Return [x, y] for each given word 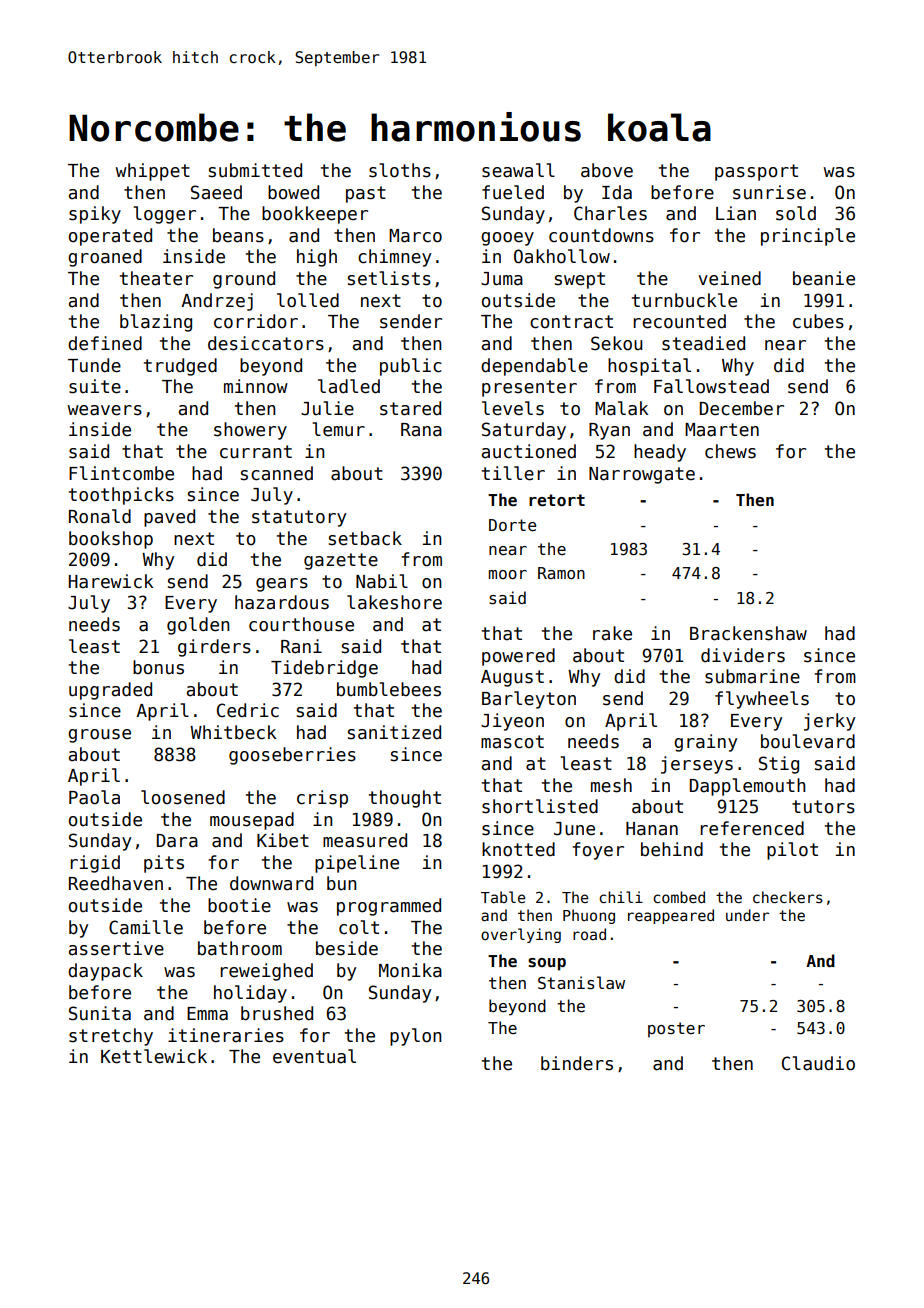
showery [250, 431]
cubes [818, 321]
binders [577, 1063]
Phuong [589, 916]
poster [676, 1030]
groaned [105, 258]
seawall [518, 170]
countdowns [601, 235]
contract [571, 322]
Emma [207, 1014]
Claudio [818, 1063]
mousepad [252, 821]
